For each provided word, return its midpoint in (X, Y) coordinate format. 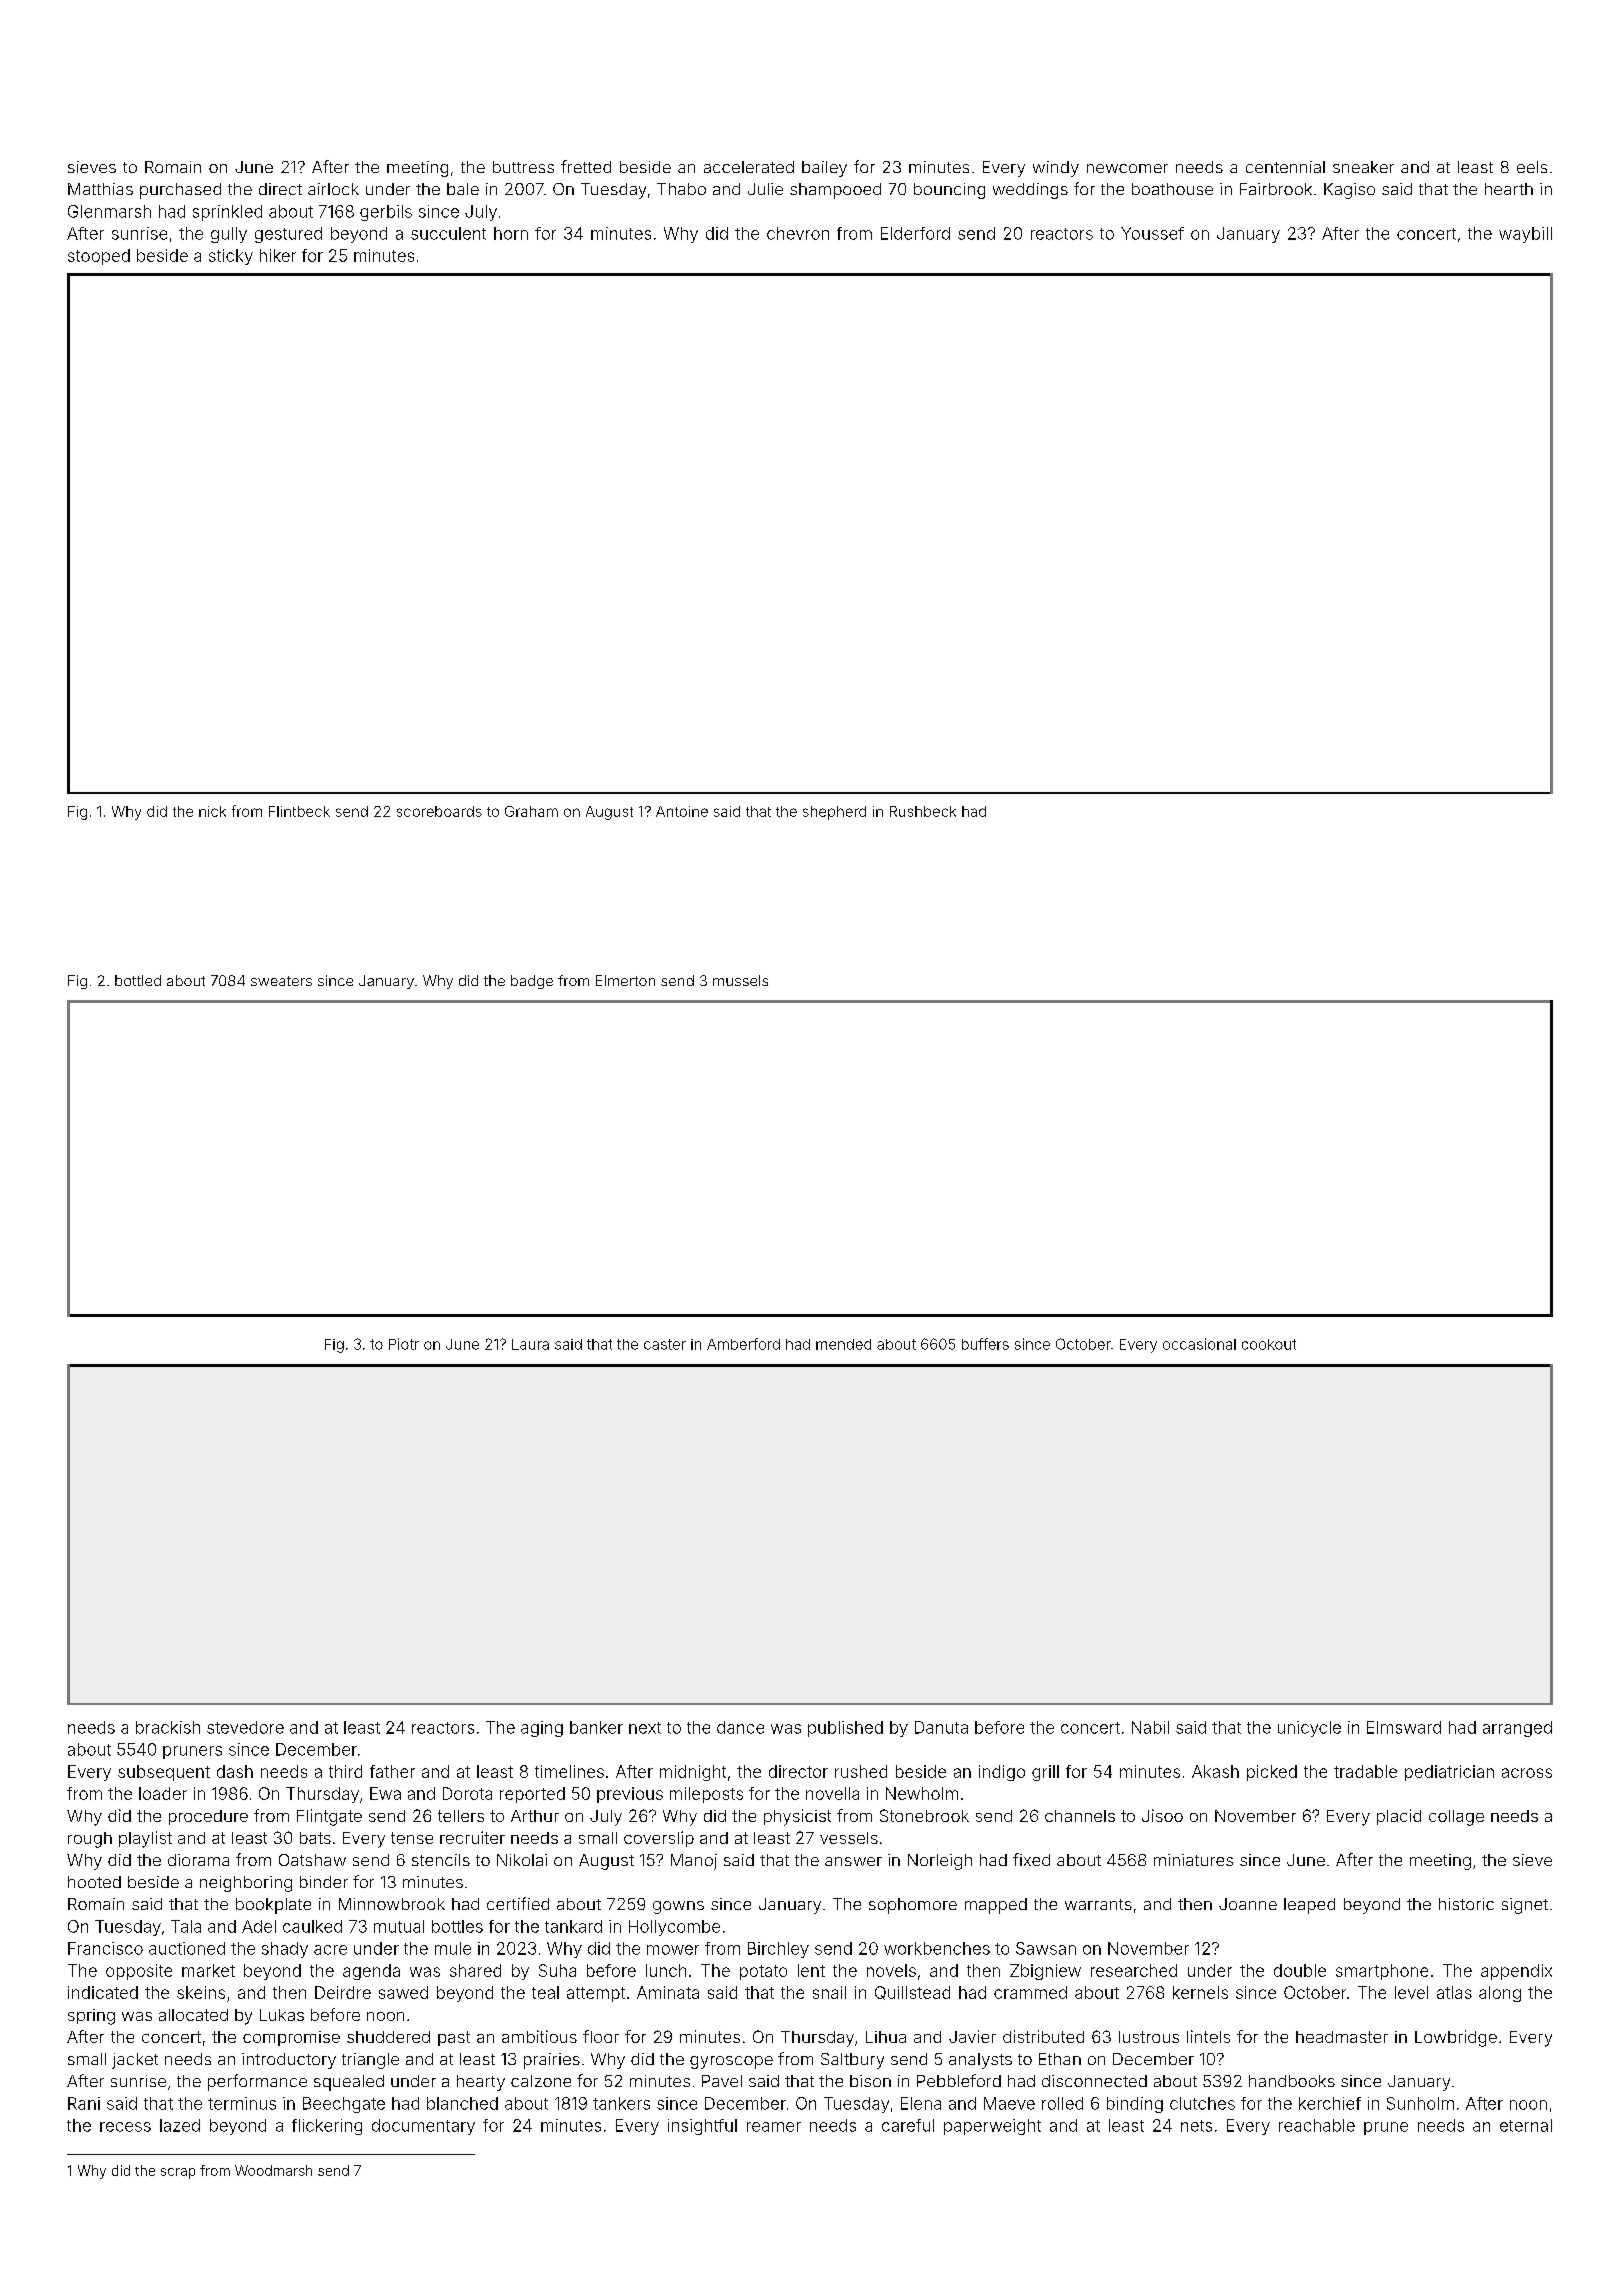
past (454, 2038)
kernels (1200, 1992)
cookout (1269, 1344)
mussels (740, 980)
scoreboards (439, 811)
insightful (702, 2127)
